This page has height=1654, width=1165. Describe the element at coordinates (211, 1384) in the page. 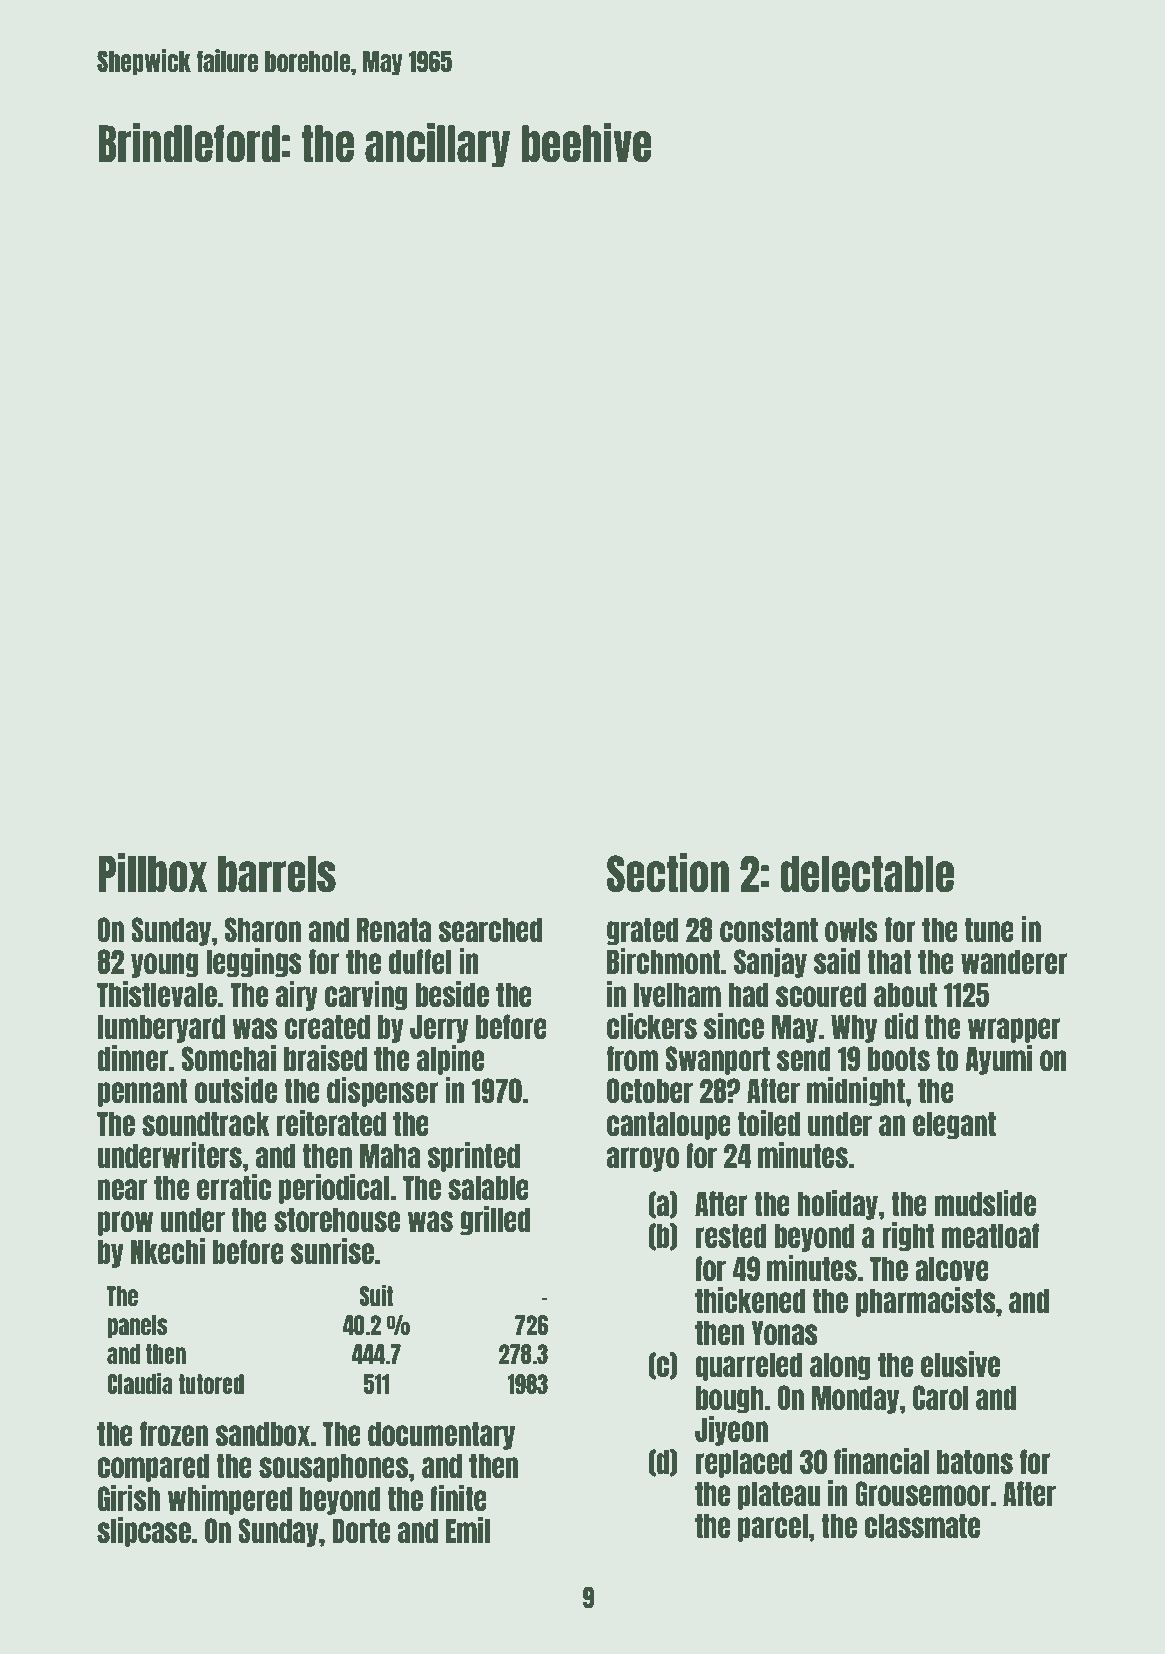

I see `tutored` at that location.
